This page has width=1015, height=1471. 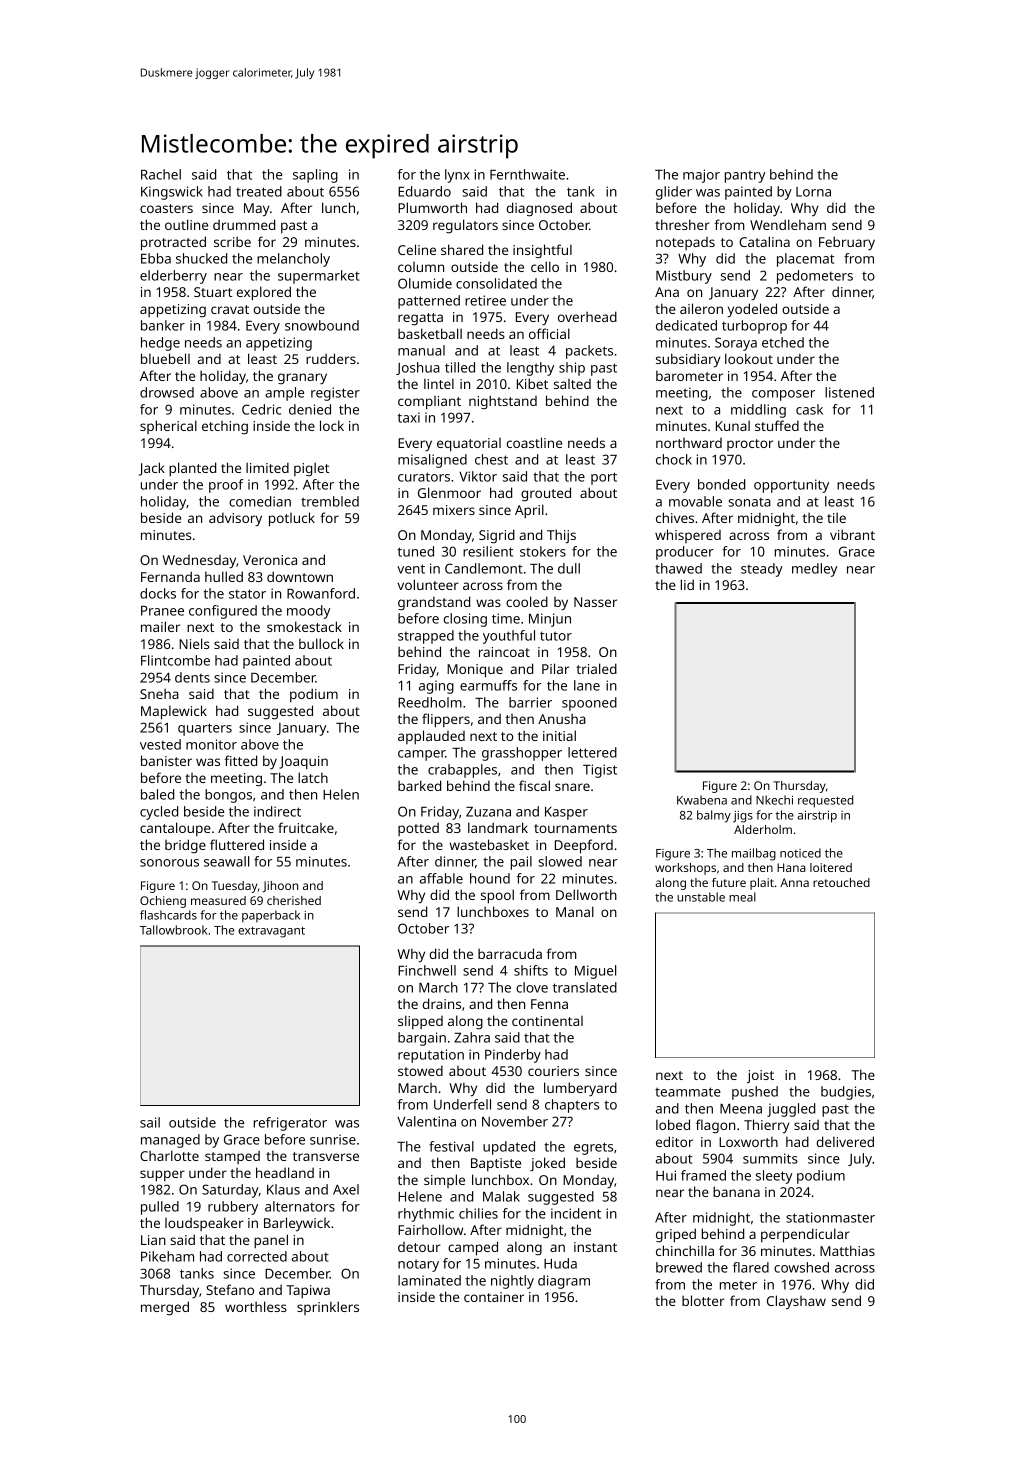 What do you see at coordinates (315, 176) in the page?
I see `sapling` at bounding box center [315, 176].
